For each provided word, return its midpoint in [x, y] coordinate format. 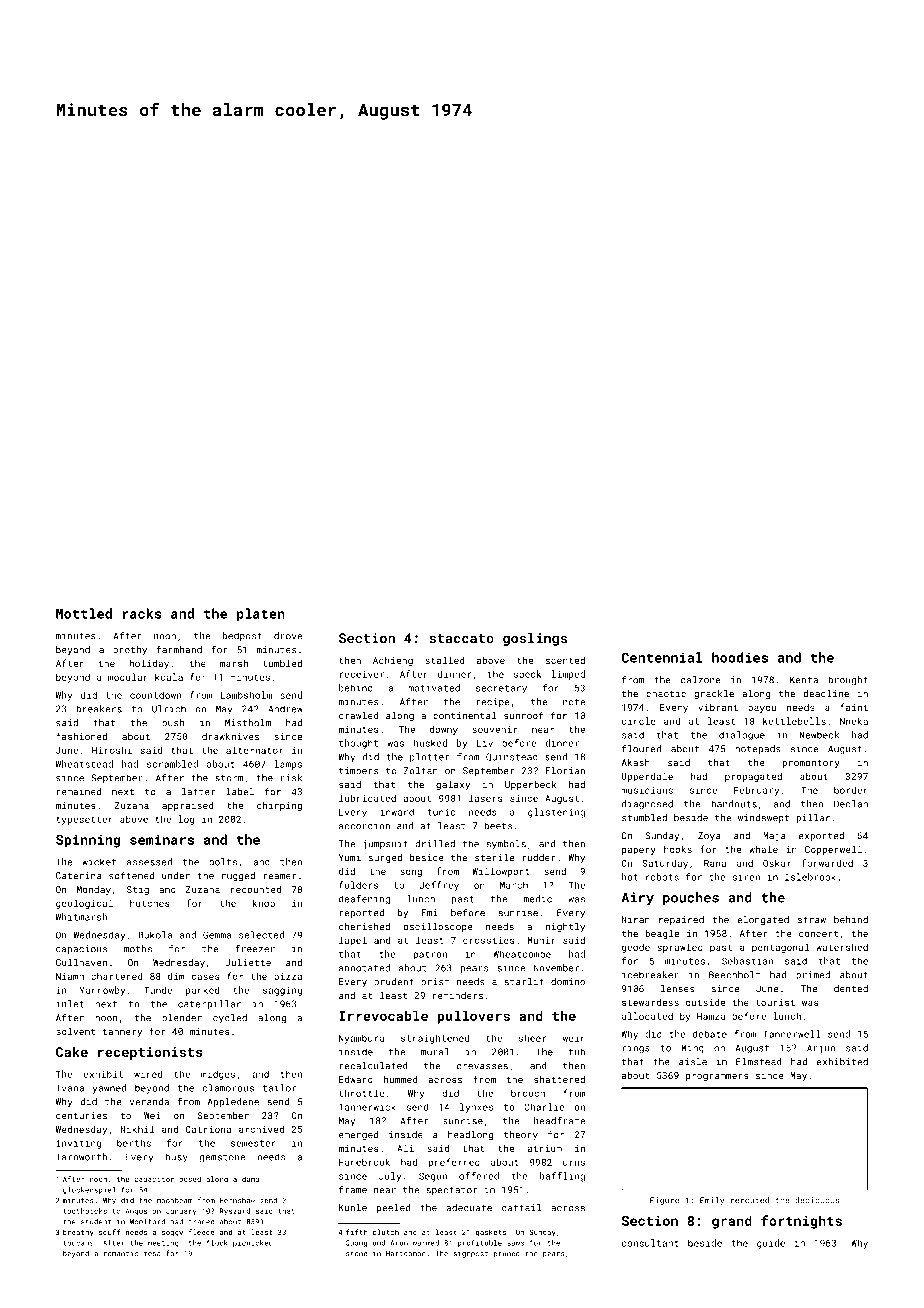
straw [812, 920]
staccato [461, 639]
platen [261, 615]
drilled [435, 844]
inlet [70, 1004]
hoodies [740, 657]
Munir [541, 940]
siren [746, 877]
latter [198, 792]
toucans [78, 1243]
